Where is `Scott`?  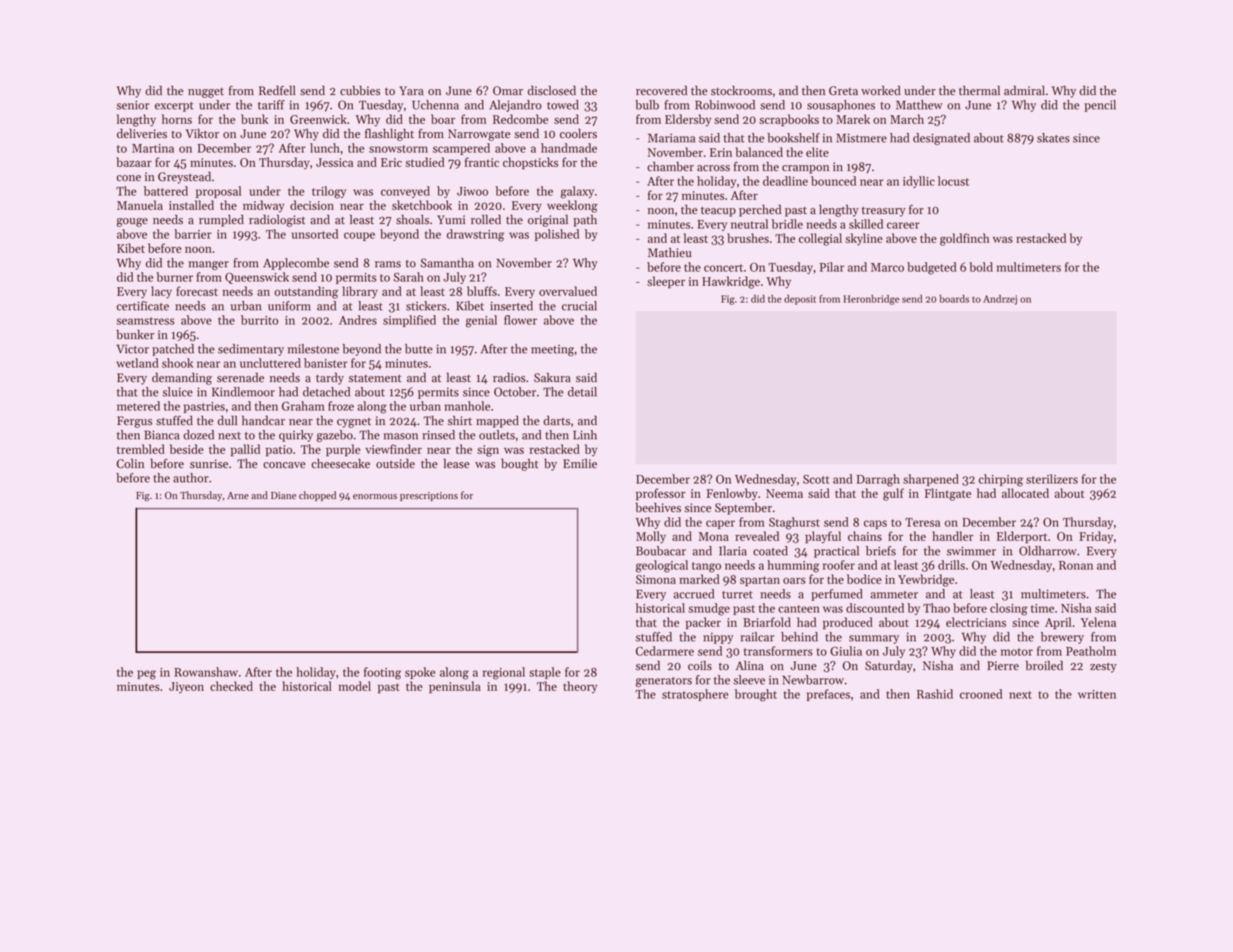
Scott is located at coordinates (816, 479).
